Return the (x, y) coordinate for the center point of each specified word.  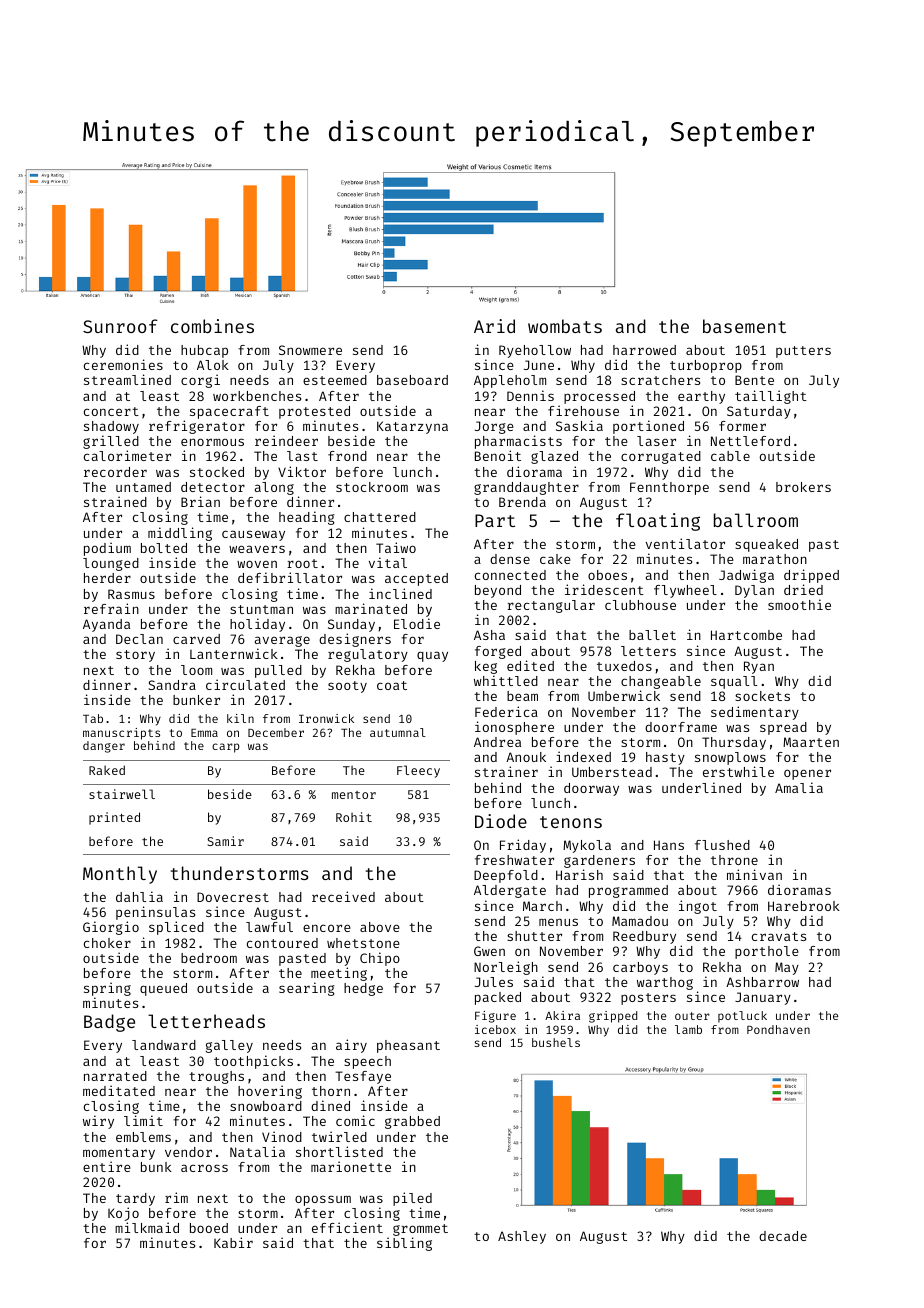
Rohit (354, 817)
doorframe (681, 727)
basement (744, 326)
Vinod (282, 1136)
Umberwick (624, 695)
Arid (494, 326)
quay (432, 656)
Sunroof (120, 326)
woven (257, 564)
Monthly (120, 875)
